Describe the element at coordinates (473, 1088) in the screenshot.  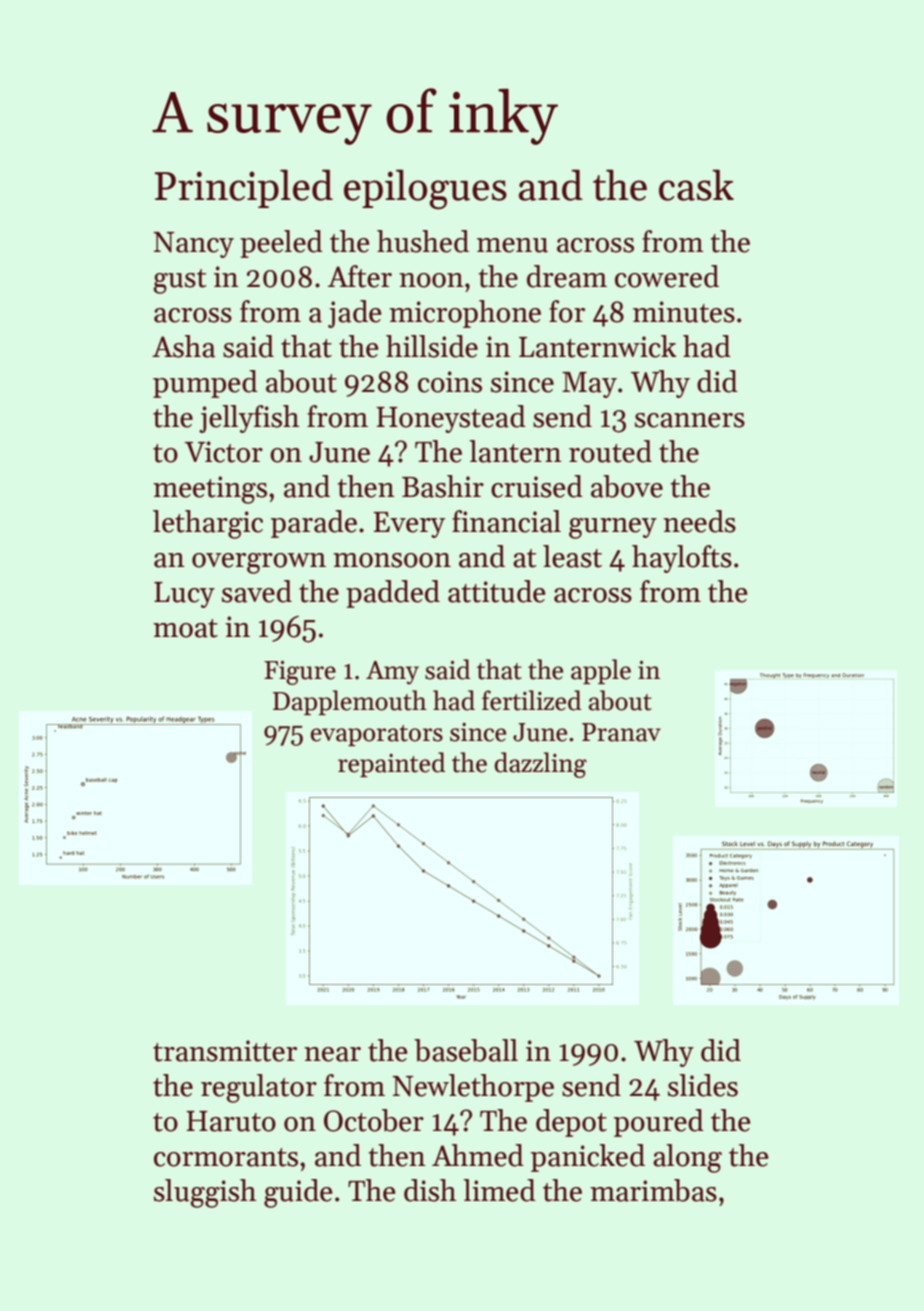
I see `Newlethorpe` at that location.
